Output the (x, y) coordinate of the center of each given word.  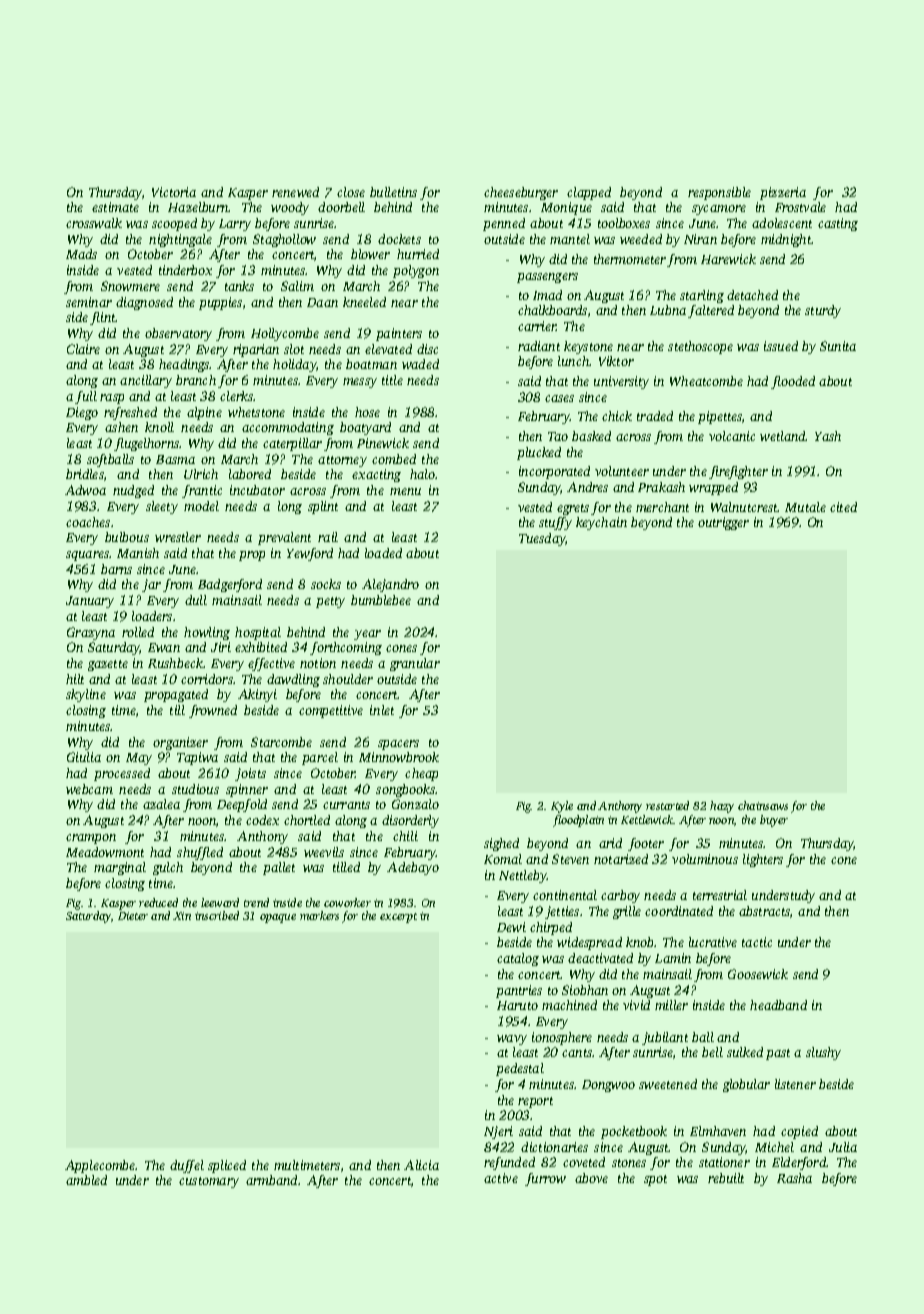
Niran (700, 239)
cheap (421, 774)
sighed (501, 844)
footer (646, 844)
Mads (81, 254)
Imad (547, 295)
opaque (278, 918)
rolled (138, 632)
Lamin (673, 958)
